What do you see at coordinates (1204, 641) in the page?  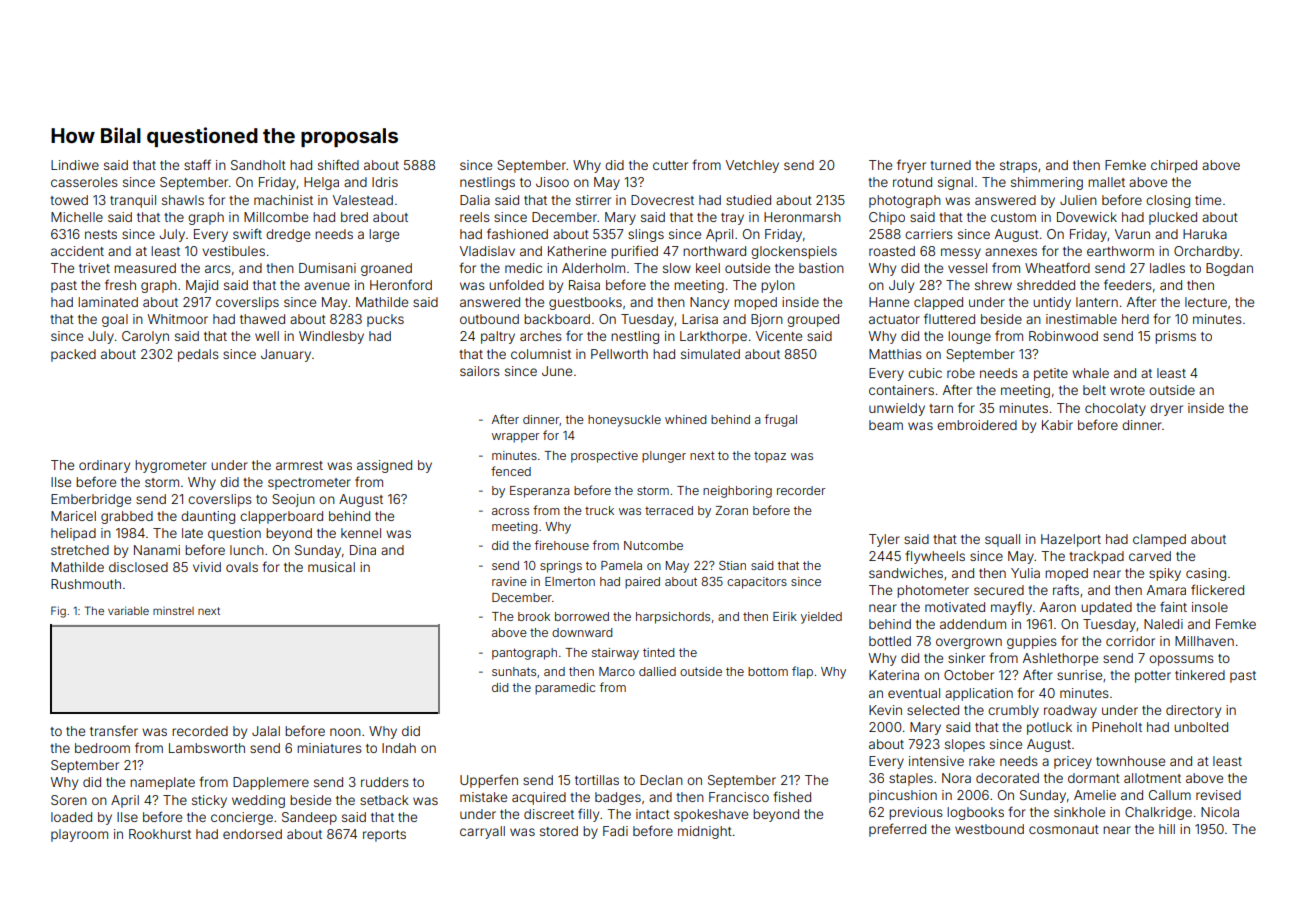 I see `Millhaven` at bounding box center [1204, 641].
